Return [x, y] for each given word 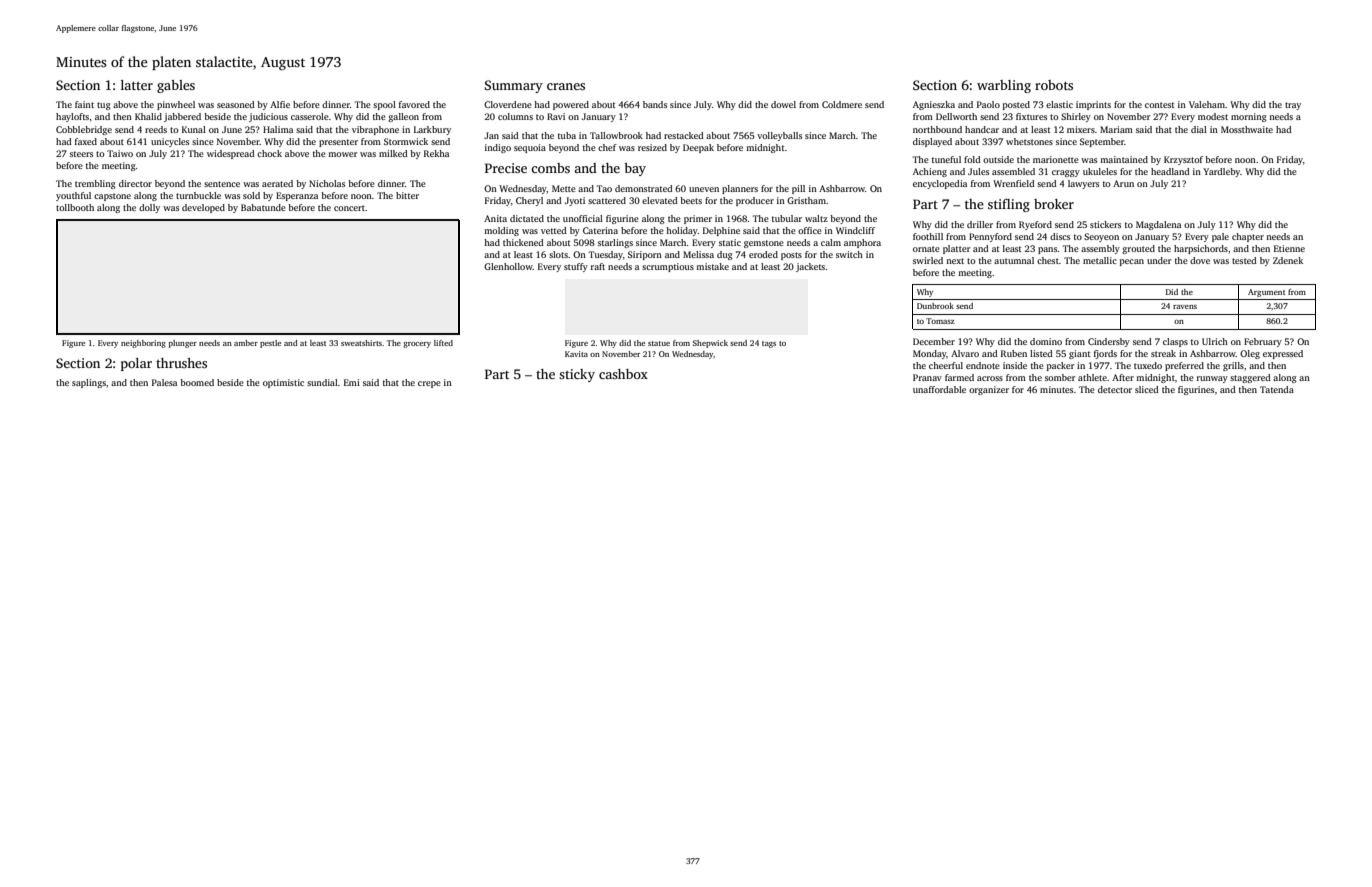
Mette [564, 188]
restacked [684, 135]
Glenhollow [508, 266]
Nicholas [327, 183]
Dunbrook [935, 306]
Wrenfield [1014, 183]
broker [1054, 204]
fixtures [1031, 116]
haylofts [72, 117]
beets [691, 200]
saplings [89, 383]
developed [203, 208]
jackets [810, 267]
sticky [577, 375]
